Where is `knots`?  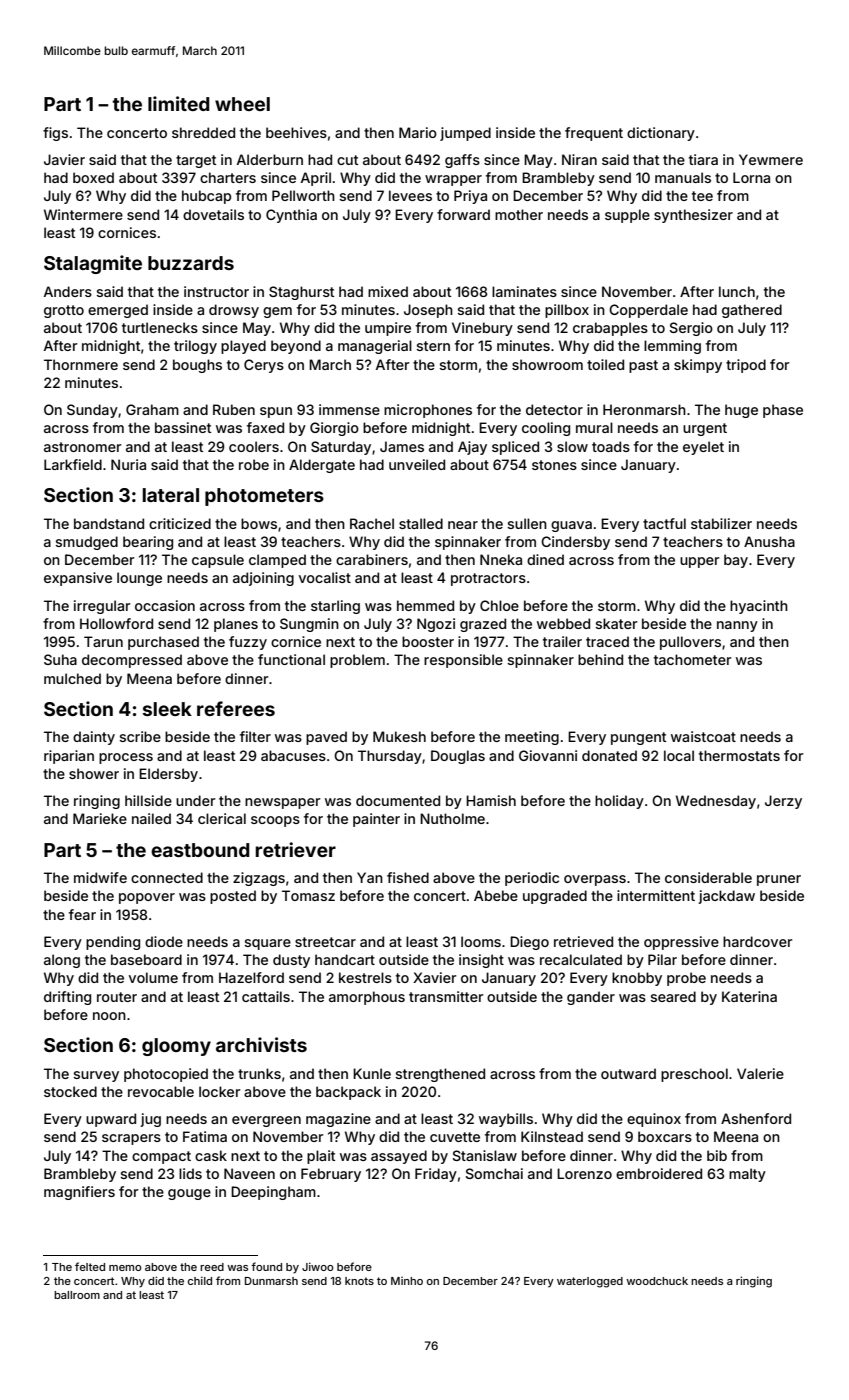
knots is located at coordinates (359, 1281).
